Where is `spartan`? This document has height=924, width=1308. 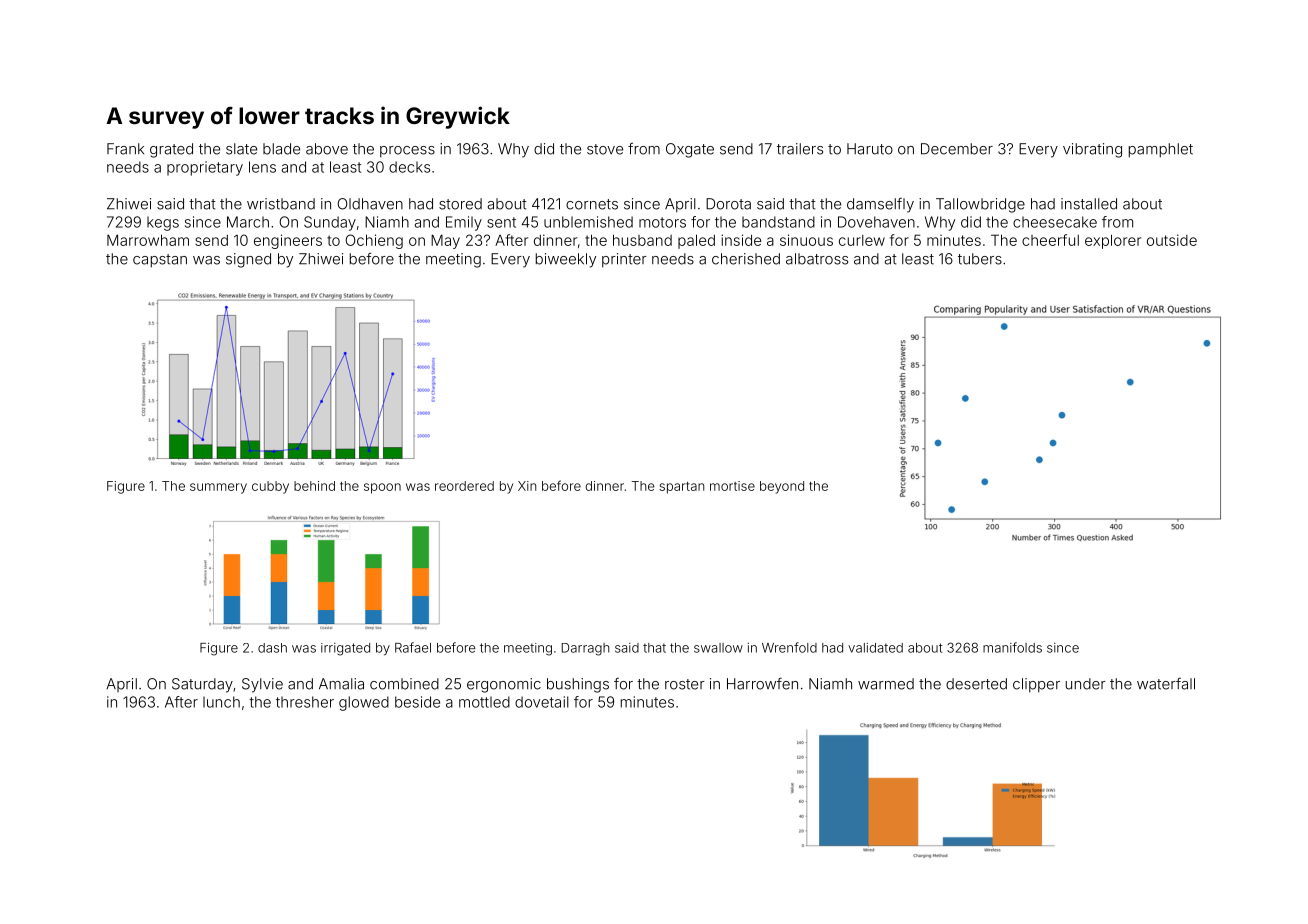
spartan is located at coordinates (681, 488).
